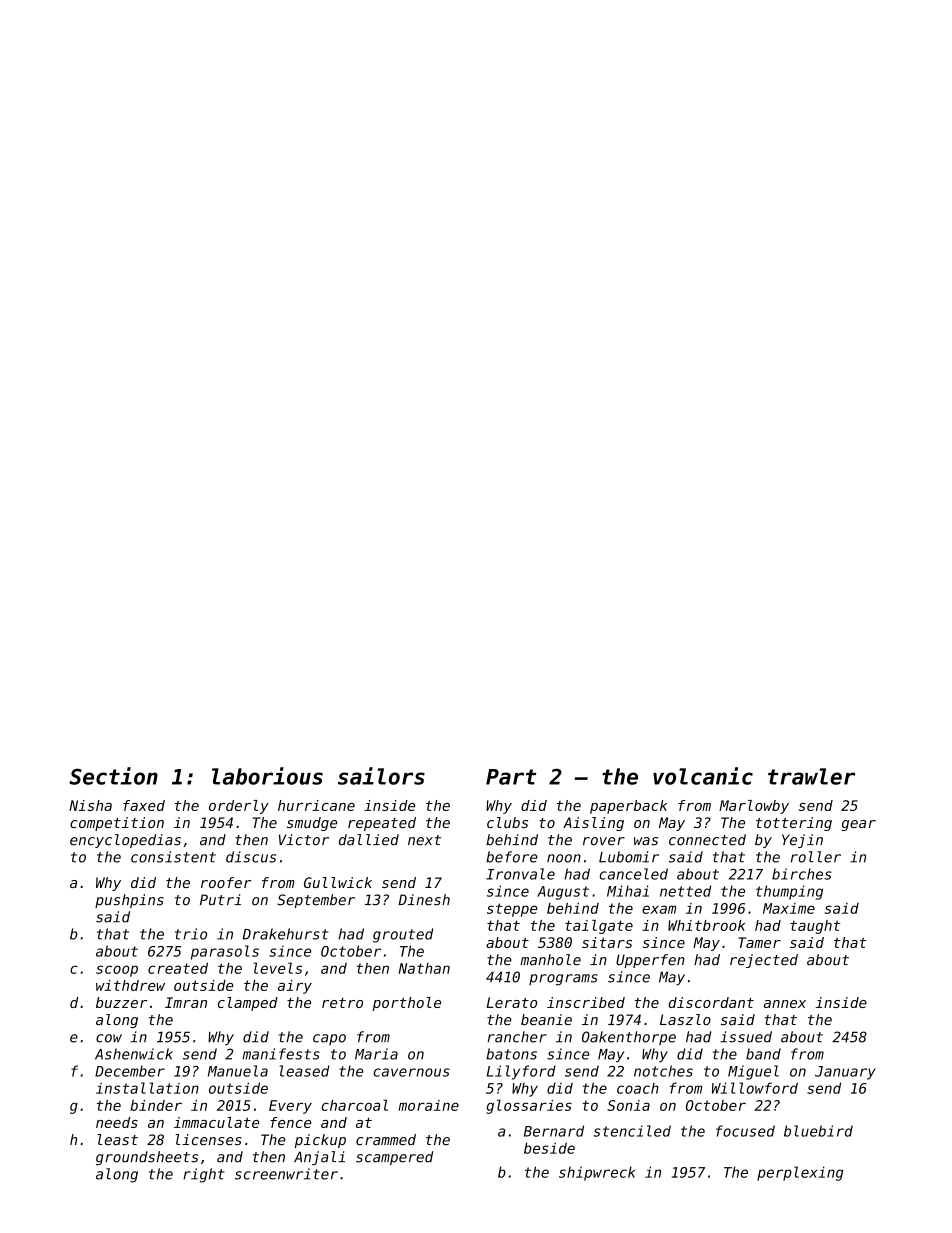 The width and height of the screenshot is (952, 1233). I want to click on buzzer, so click(121, 1002).
